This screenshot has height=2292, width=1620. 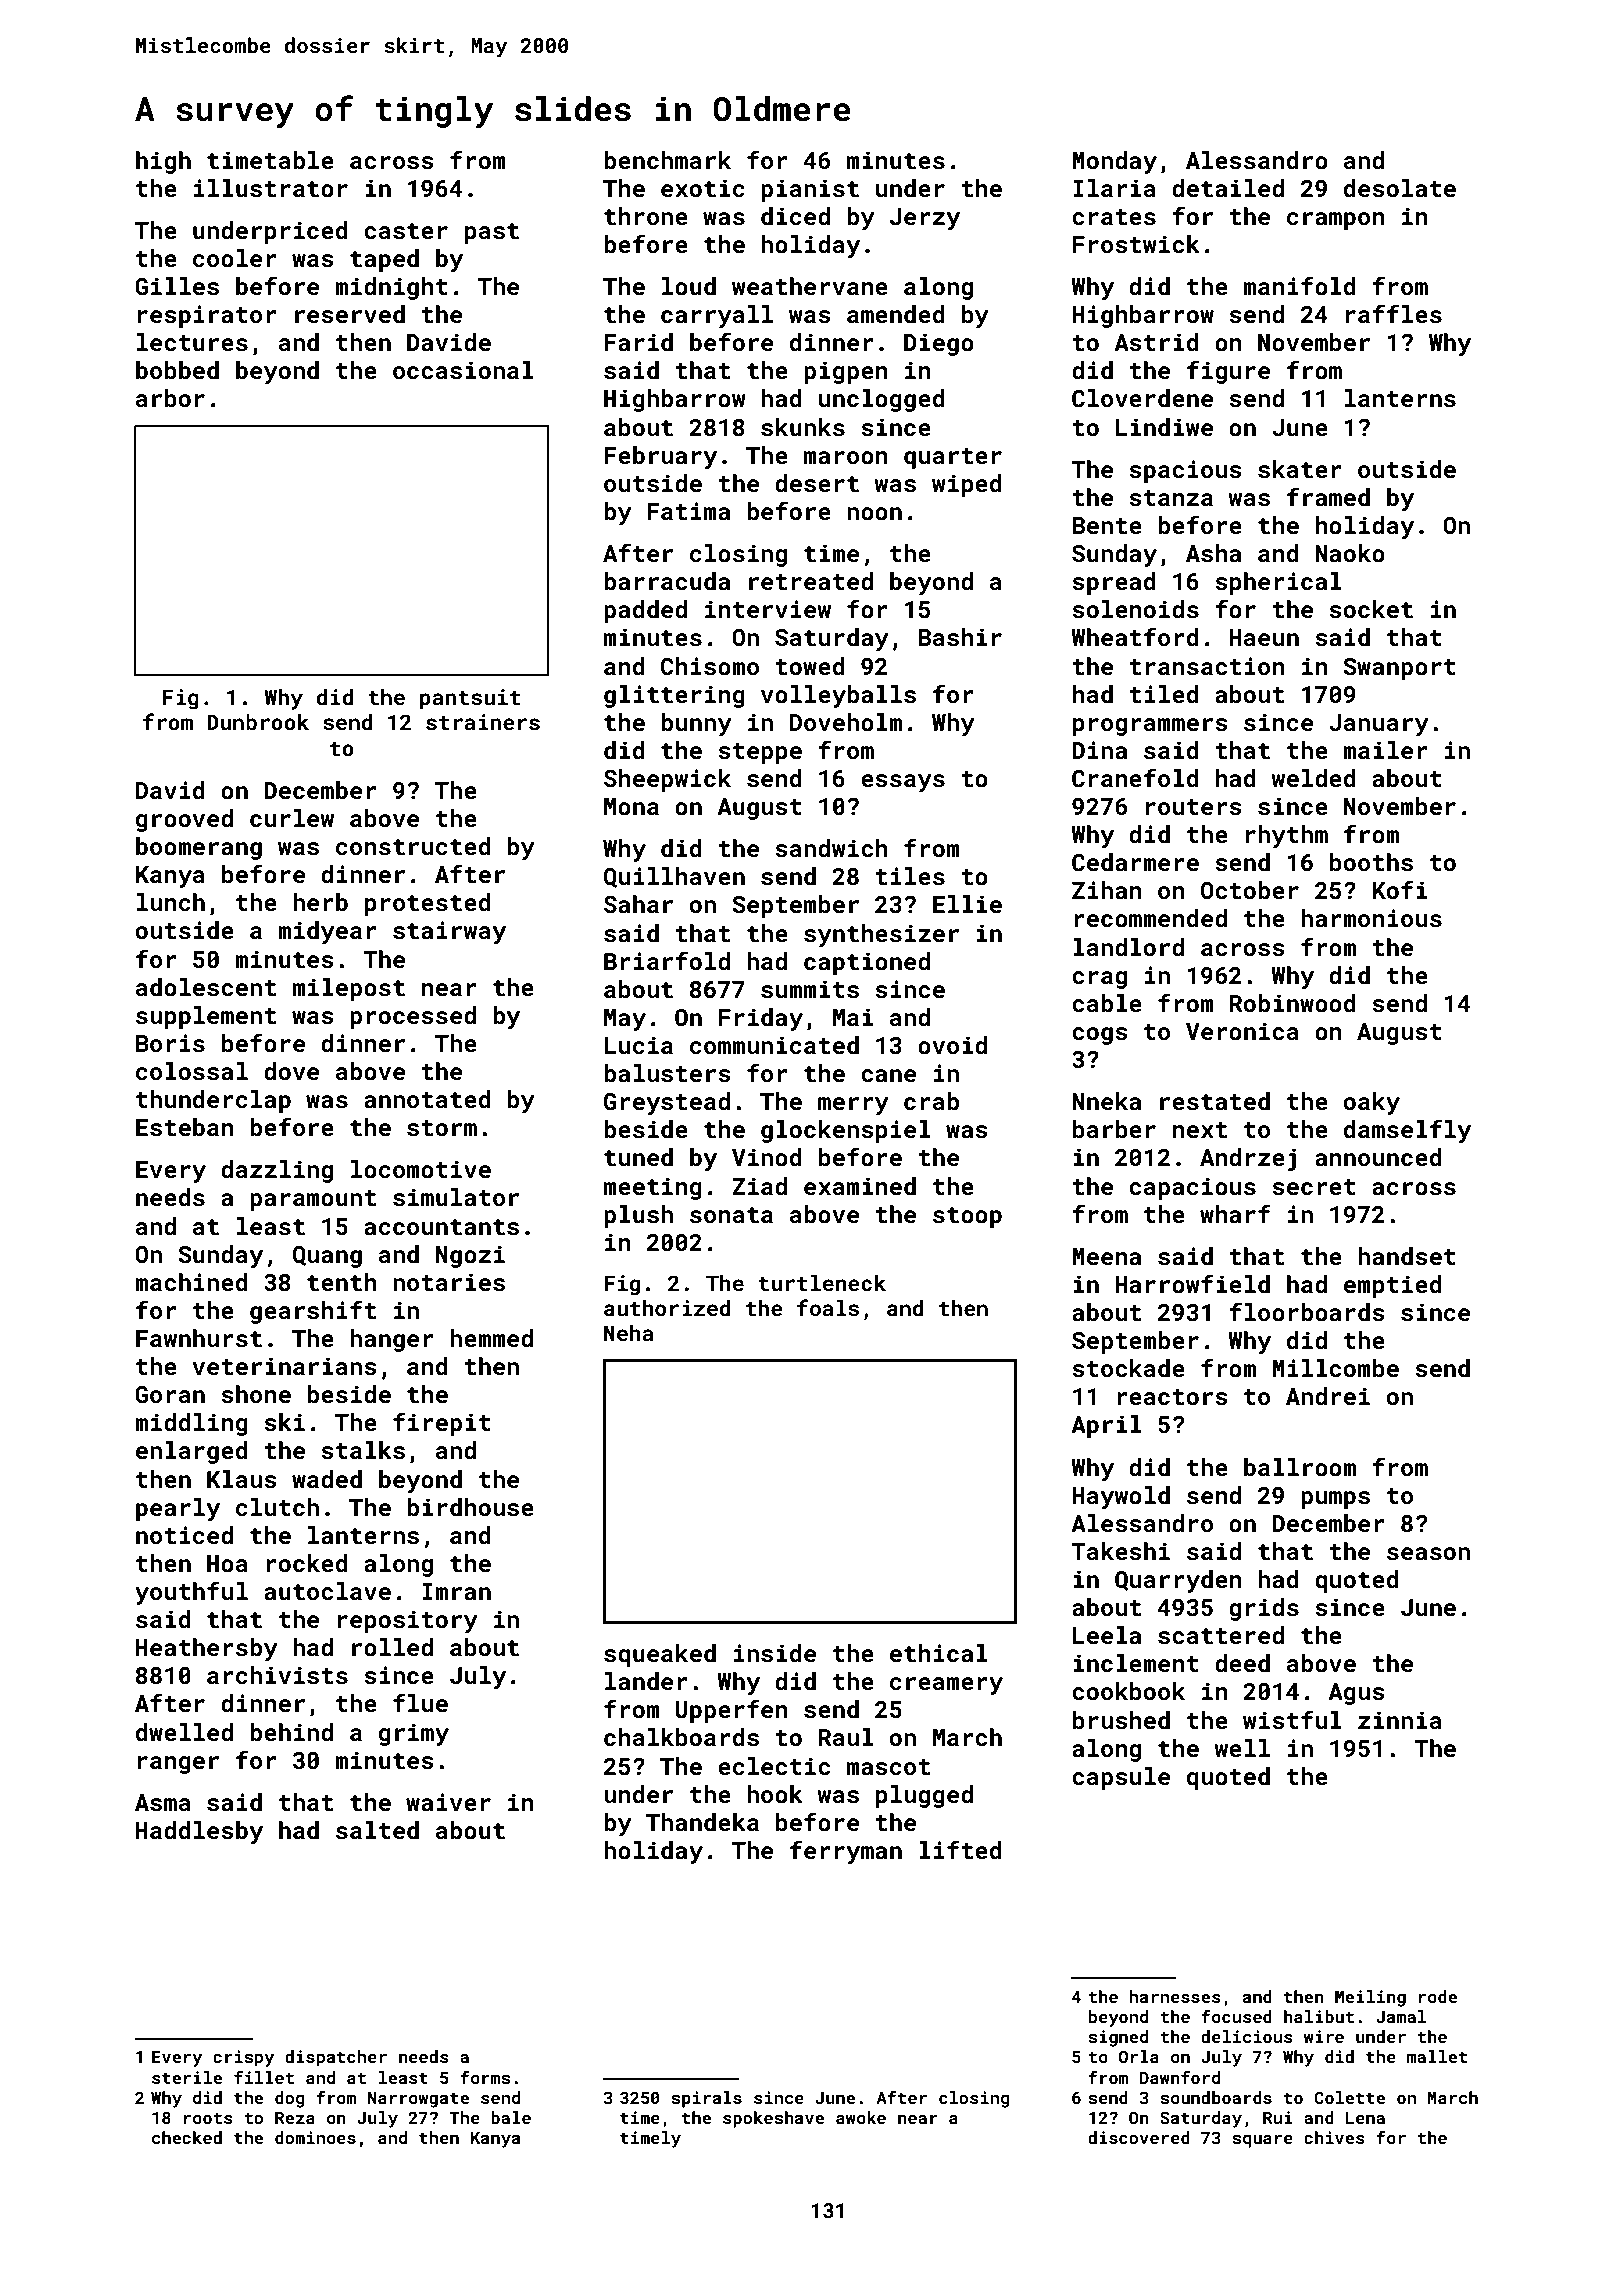 What do you see at coordinates (1393, 1286) in the screenshot?
I see `emptied` at bounding box center [1393, 1286].
